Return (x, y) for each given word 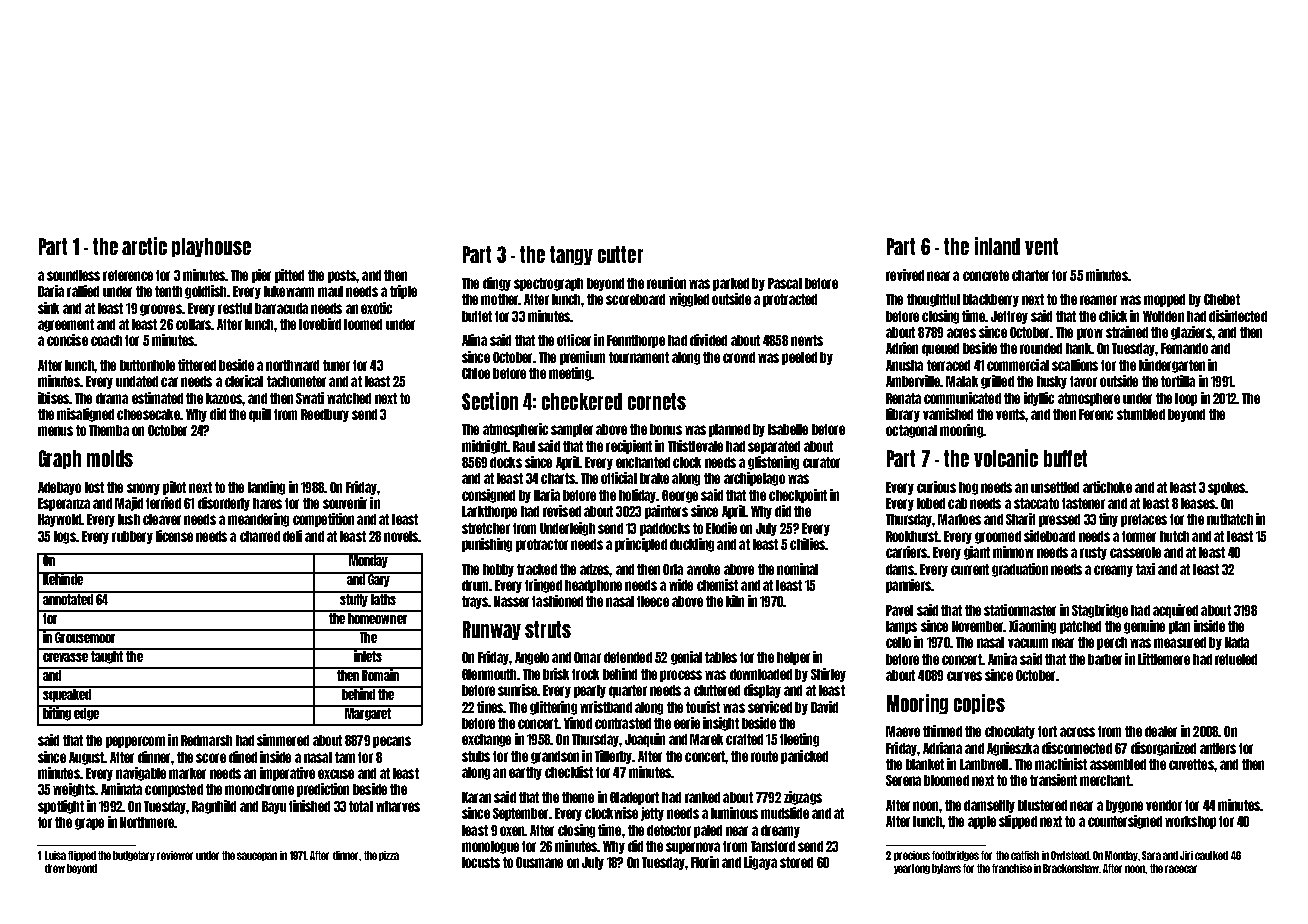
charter (1030, 275)
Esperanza (64, 504)
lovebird (320, 324)
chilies (807, 544)
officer (574, 340)
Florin (705, 862)
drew (55, 868)
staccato (1036, 503)
